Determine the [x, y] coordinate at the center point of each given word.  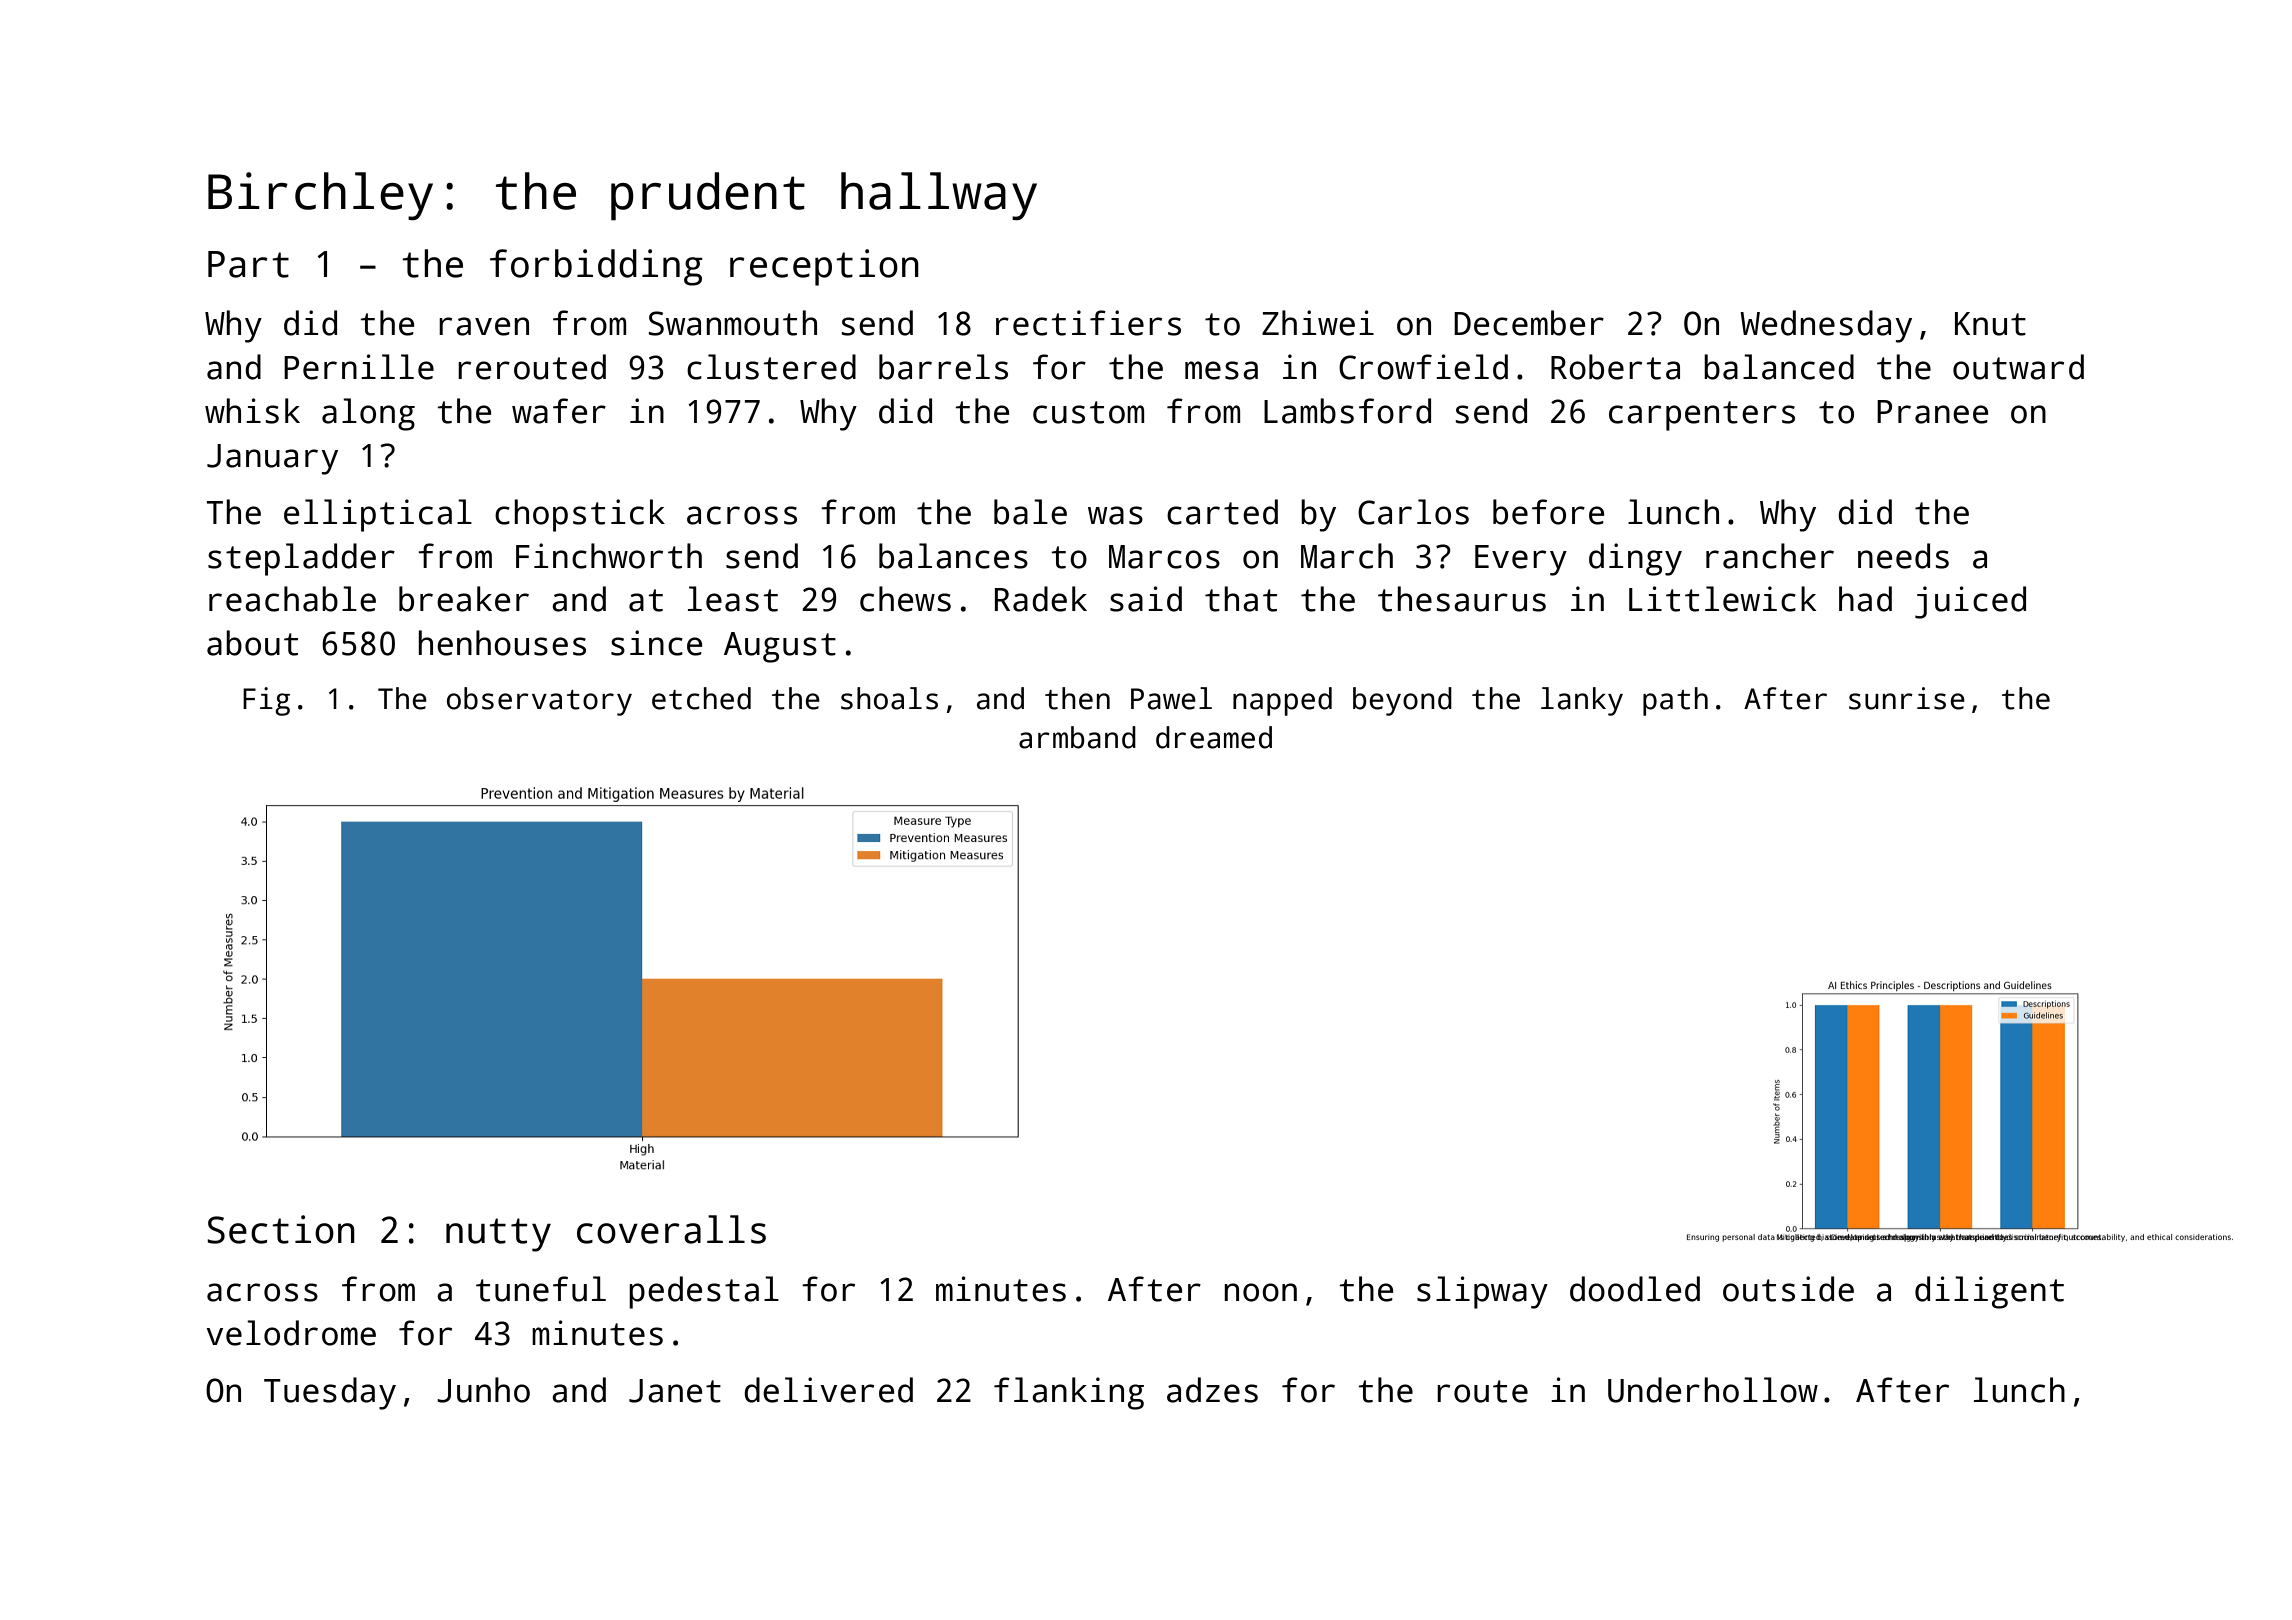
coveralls [671, 1229]
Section [281, 1229]
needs [1903, 556]
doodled [1635, 1289]
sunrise [1907, 698]
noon [1260, 1292]
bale [1030, 512]
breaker [464, 599]
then [1077, 698]
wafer [559, 411]
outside [1788, 1289]
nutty [498, 1235]
